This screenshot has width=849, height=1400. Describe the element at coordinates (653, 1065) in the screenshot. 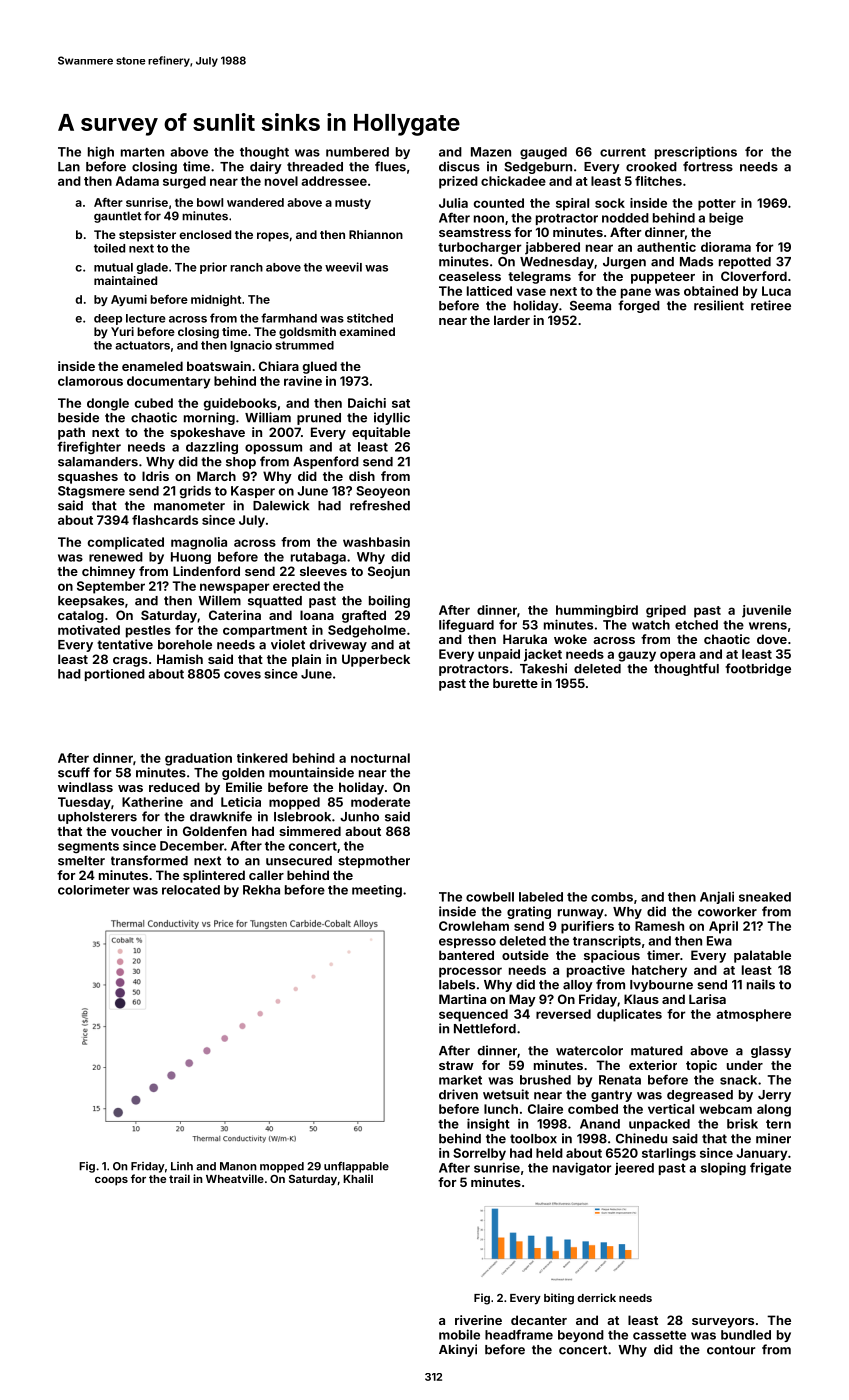

I see `exterior` at that location.
